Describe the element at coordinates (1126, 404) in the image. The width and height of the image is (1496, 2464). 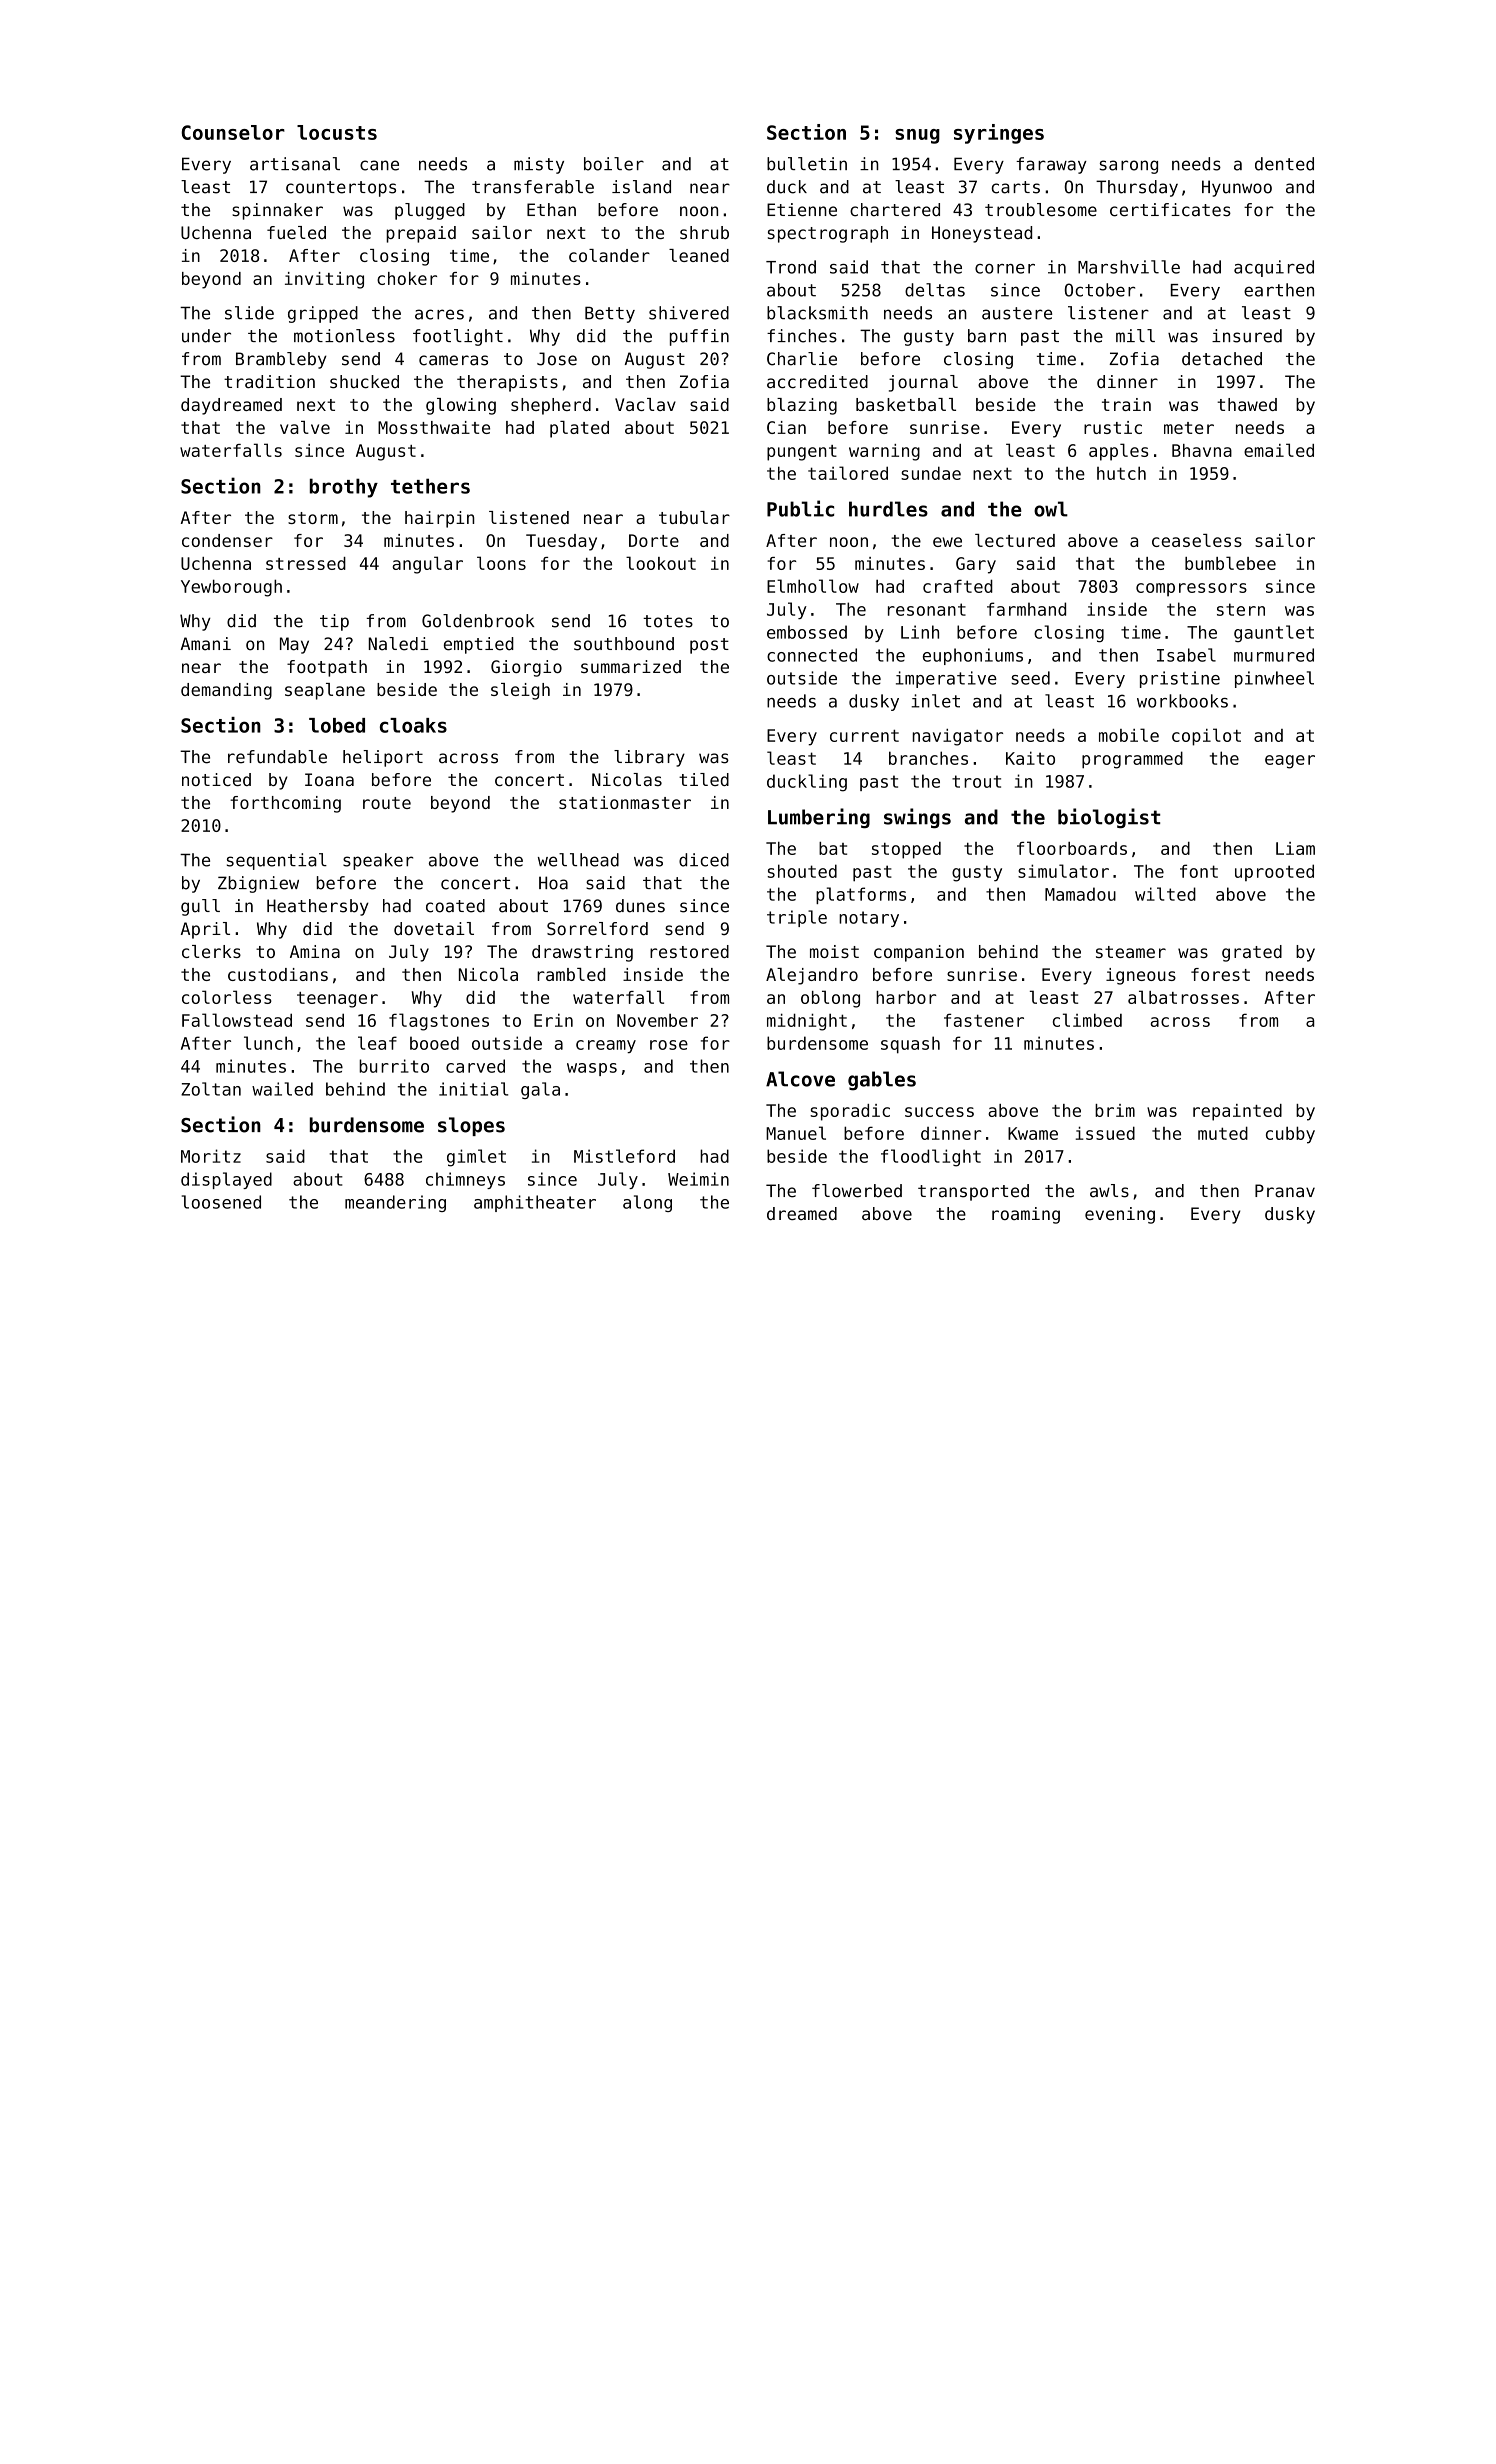
I see `train` at that location.
